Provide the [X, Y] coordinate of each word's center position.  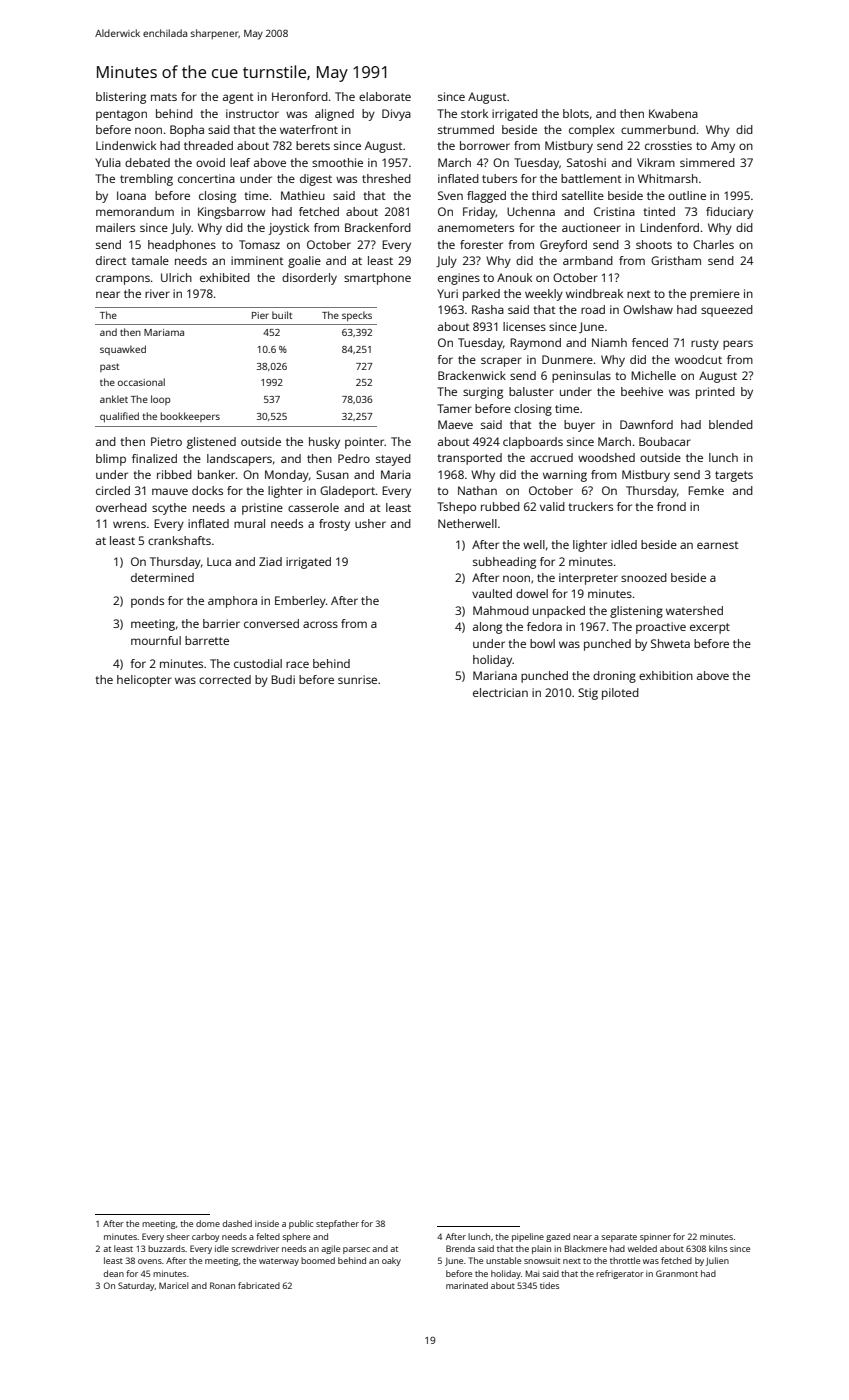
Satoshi [586, 162]
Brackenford [378, 227]
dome [208, 1223]
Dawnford [646, 424]
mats [164, 97]
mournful [156, 640]
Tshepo [456, 508]
